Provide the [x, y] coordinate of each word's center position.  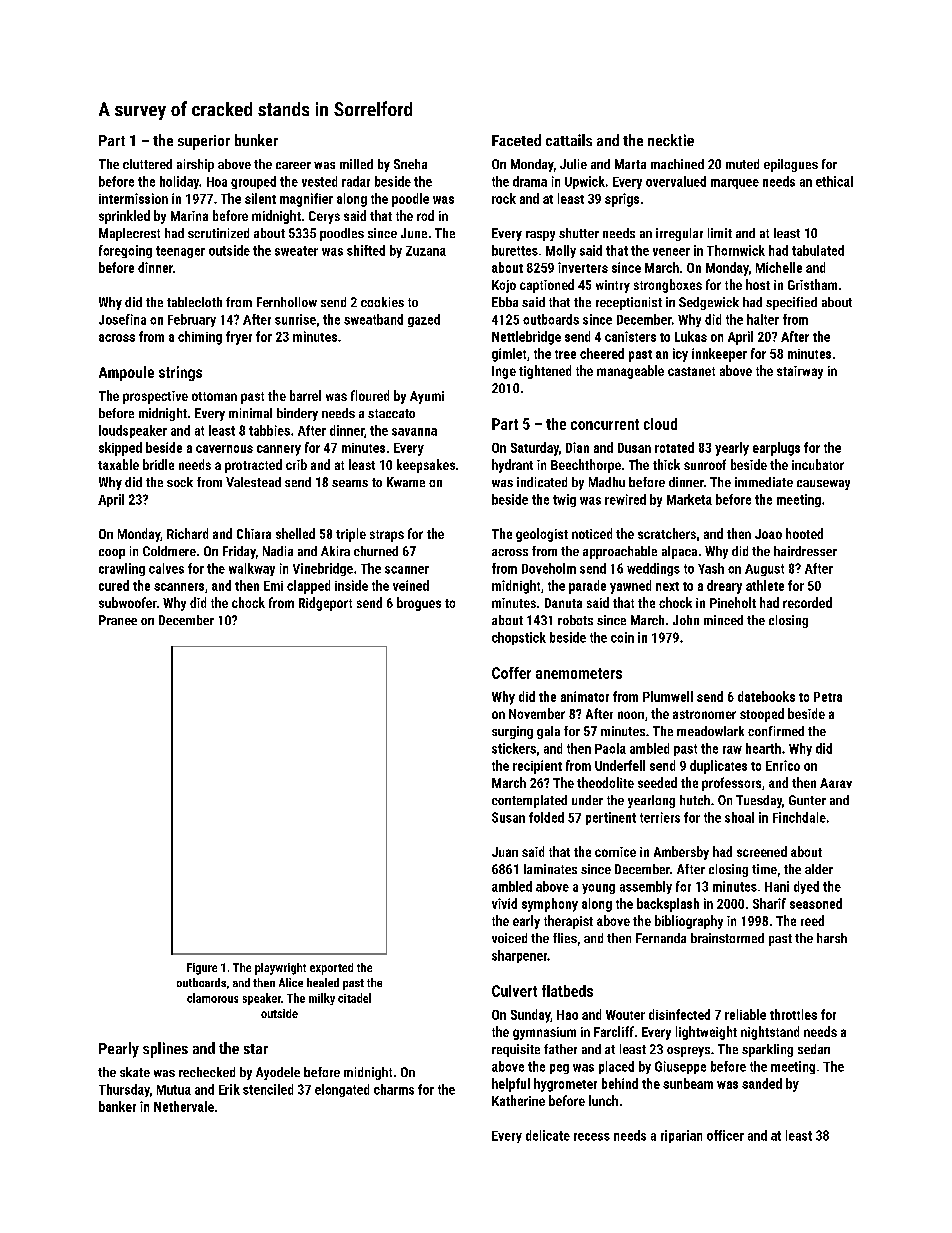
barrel [305, 395]
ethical [834, 181]
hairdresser [805, 551]
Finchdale [799, 817]
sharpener [519, 956]
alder [819, 869]
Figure [202, 969]
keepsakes [426, 466]
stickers [514, 748]
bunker [256, 140]
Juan [505, 852]
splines [165, 1050]
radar [356, 181]
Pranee [118, 620]
